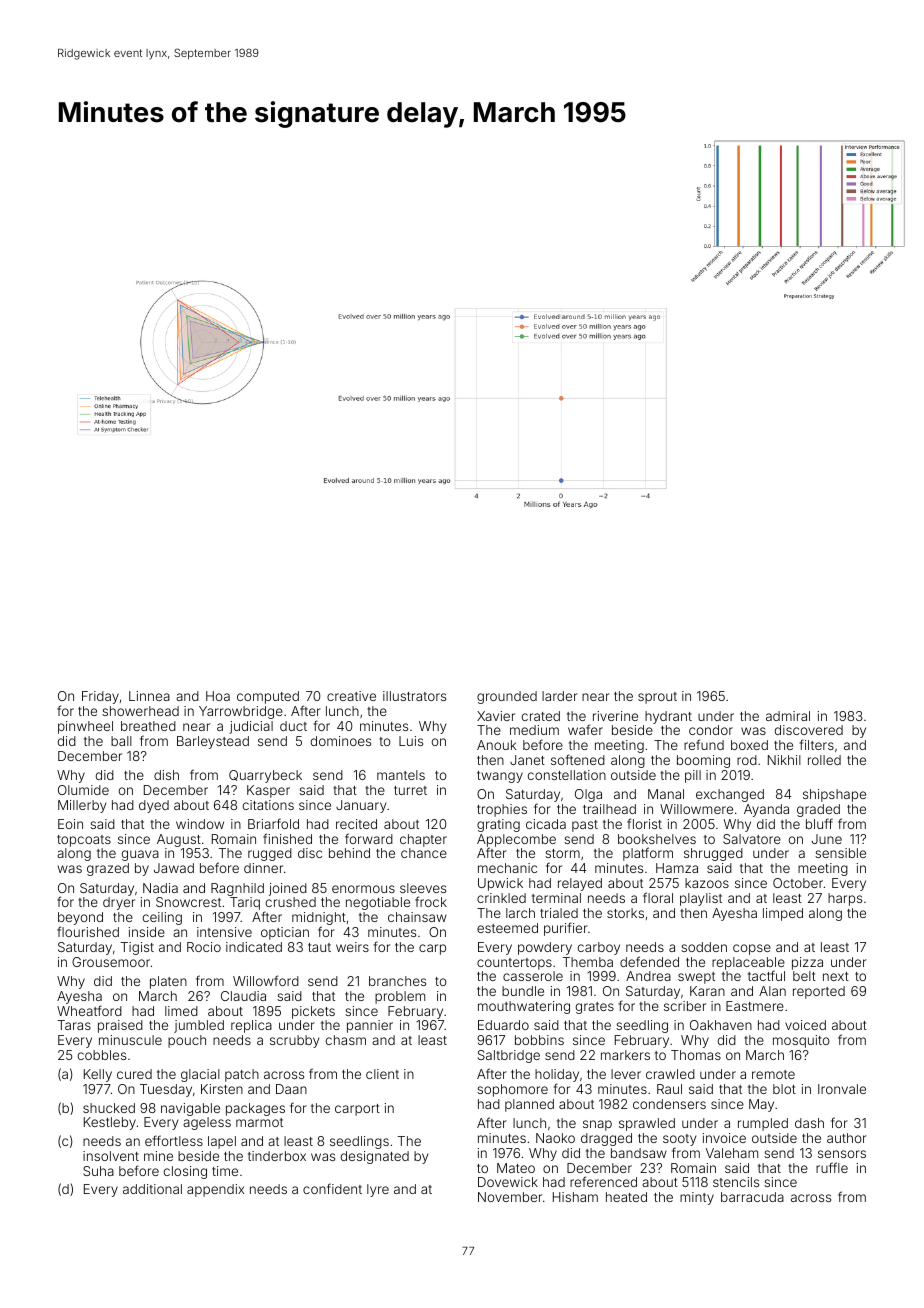 The image size is (924, 1308). I want to click on admiral, so click(788, 716).
